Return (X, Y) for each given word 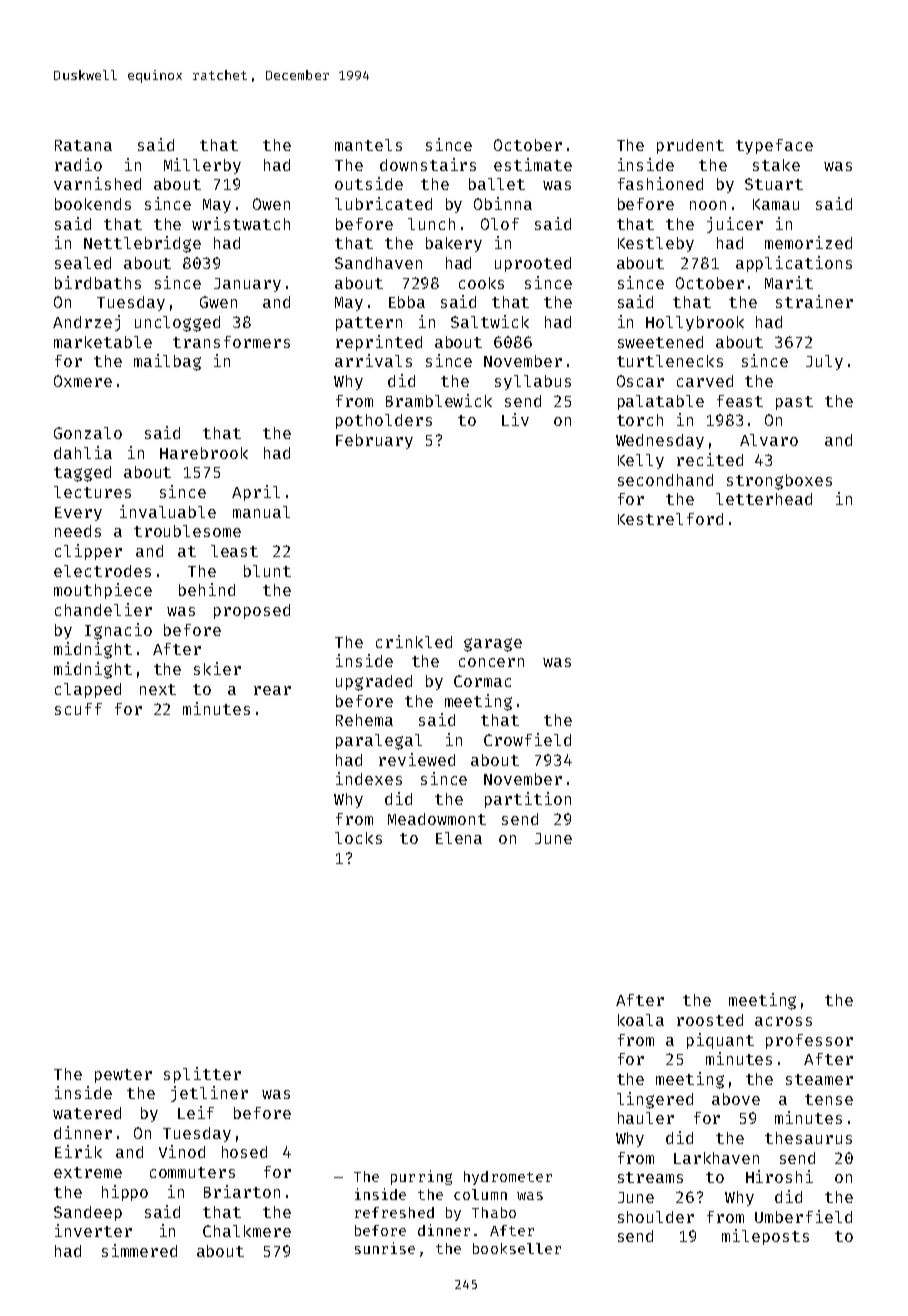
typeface (774, 146)
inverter (93, 1230)
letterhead (764, 499)
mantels (368, 145)
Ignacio (118, 631)
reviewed (417, 759)
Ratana (83, 145)
